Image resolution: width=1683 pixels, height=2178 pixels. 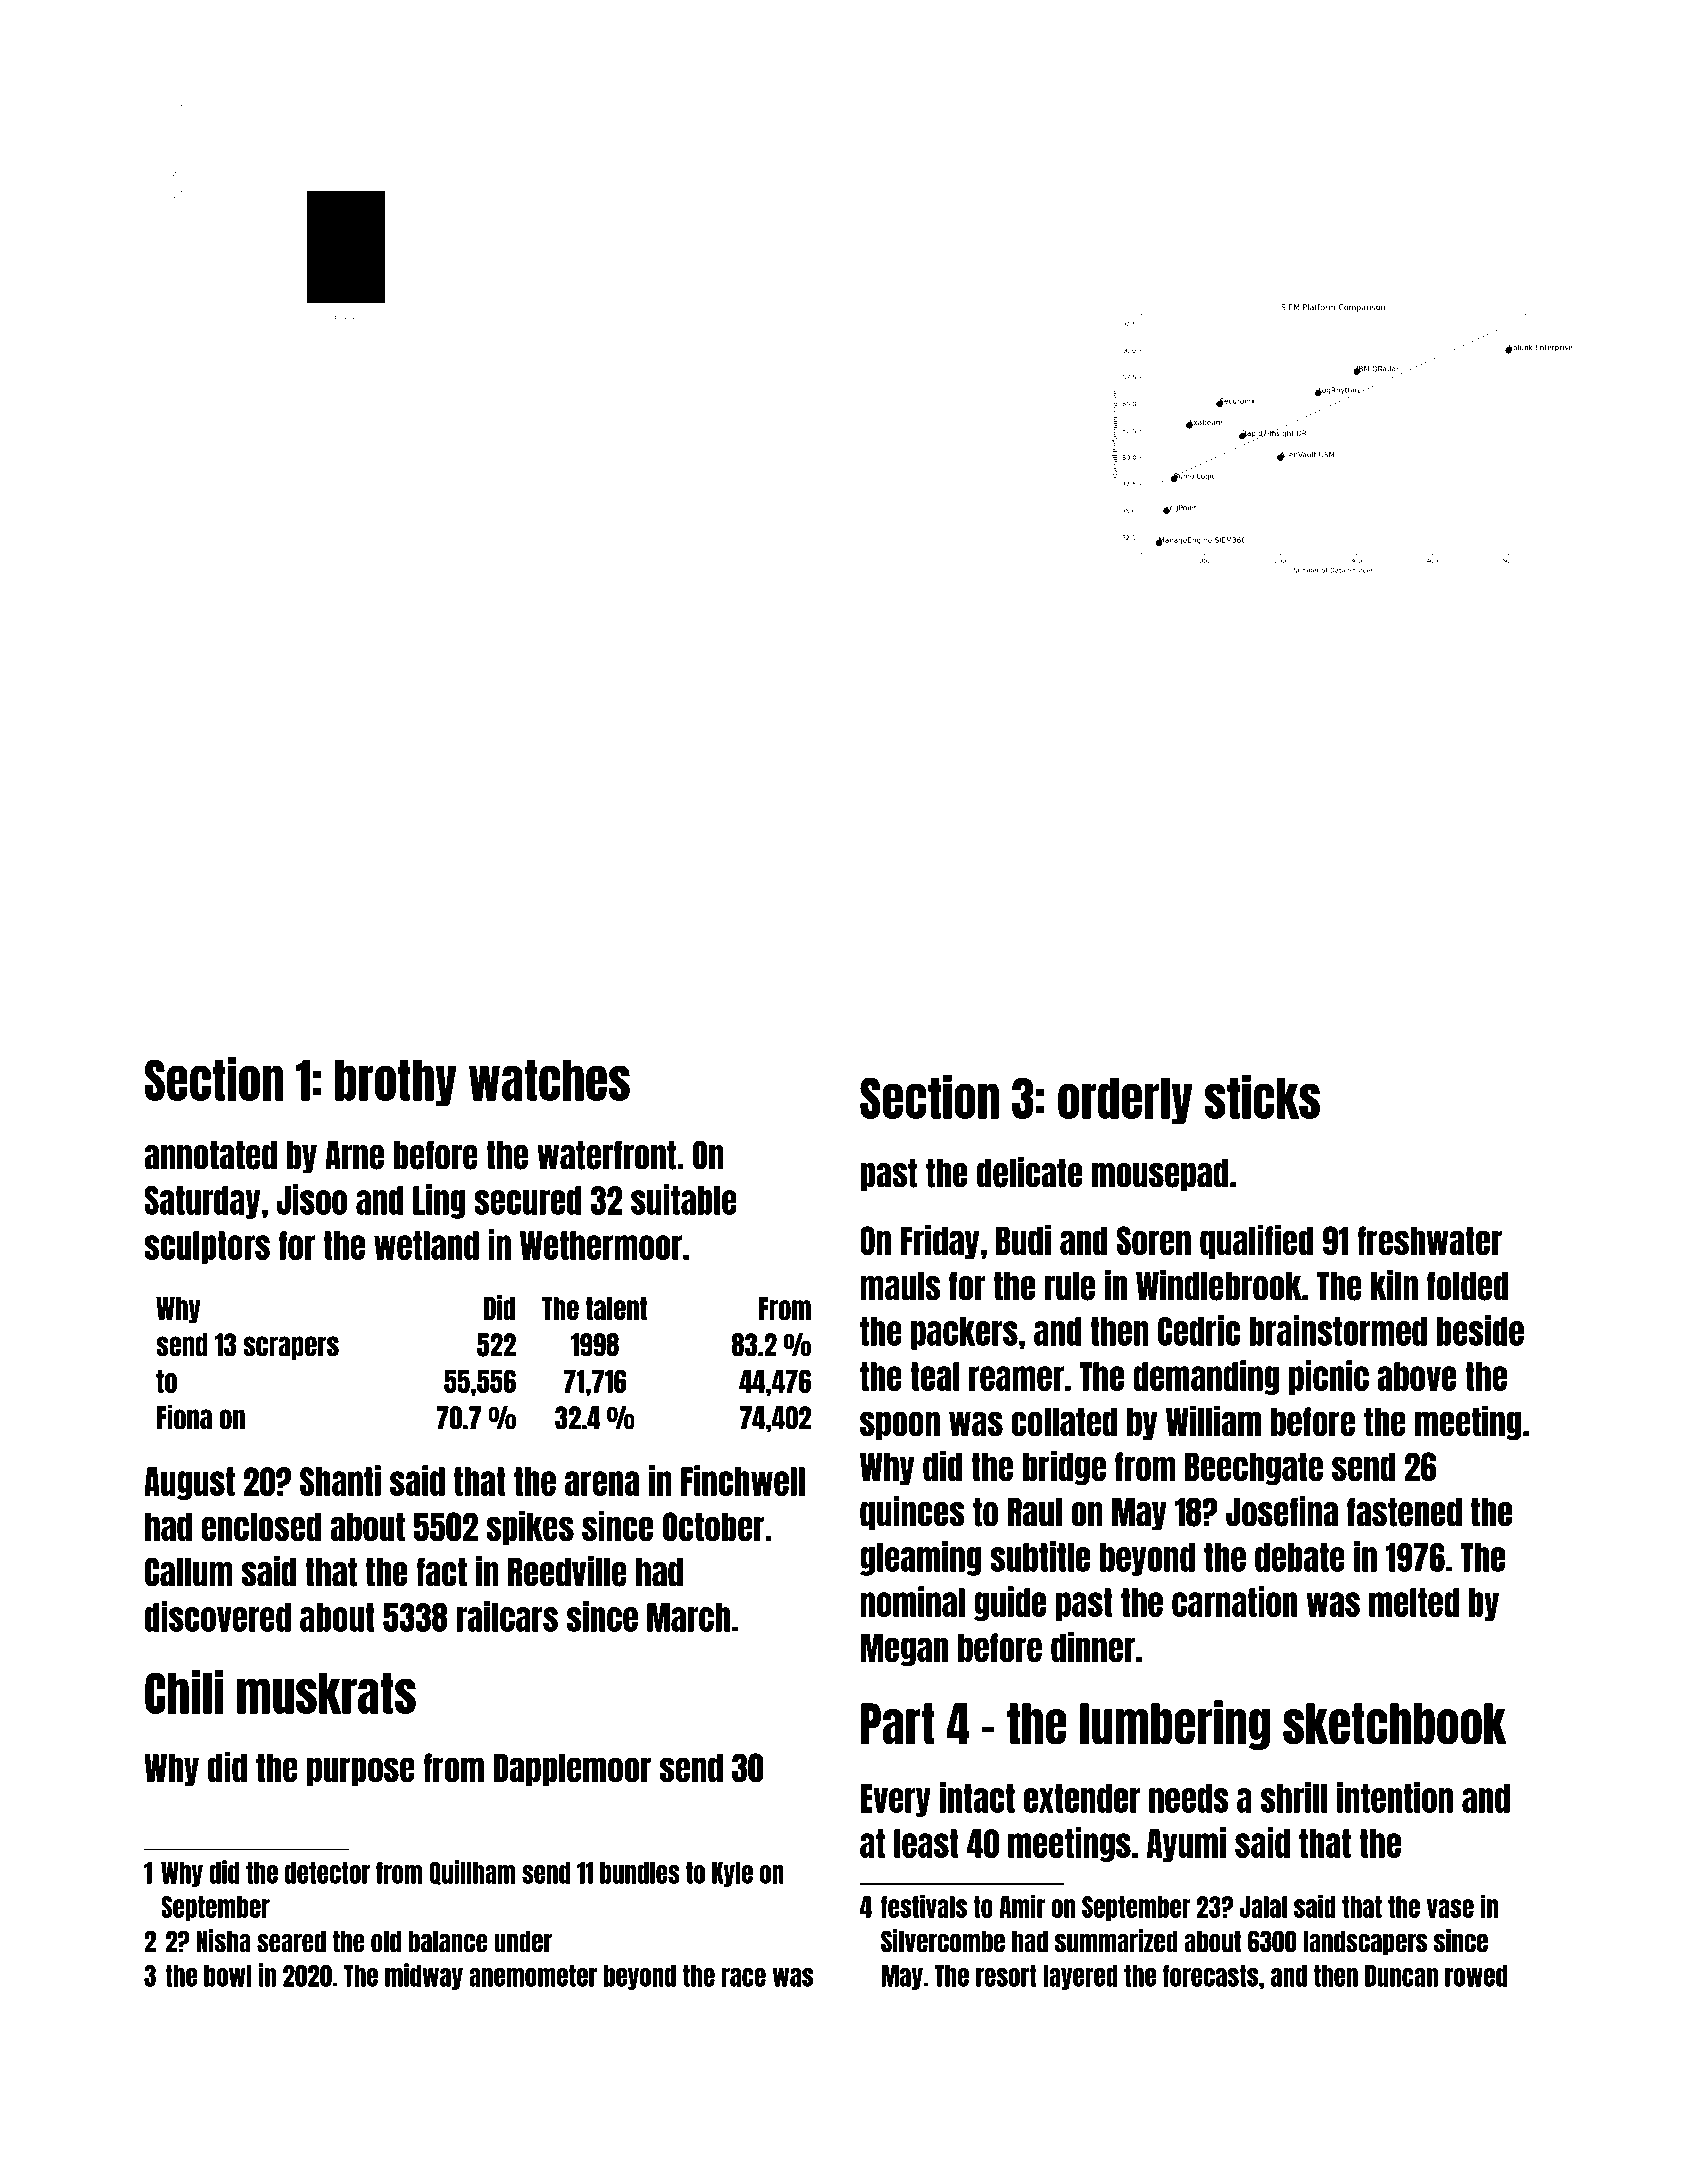 What do you see at coordinates (396, 1083) in the screenshot?
I see `brothy` at bounding box center [396, 1083].
